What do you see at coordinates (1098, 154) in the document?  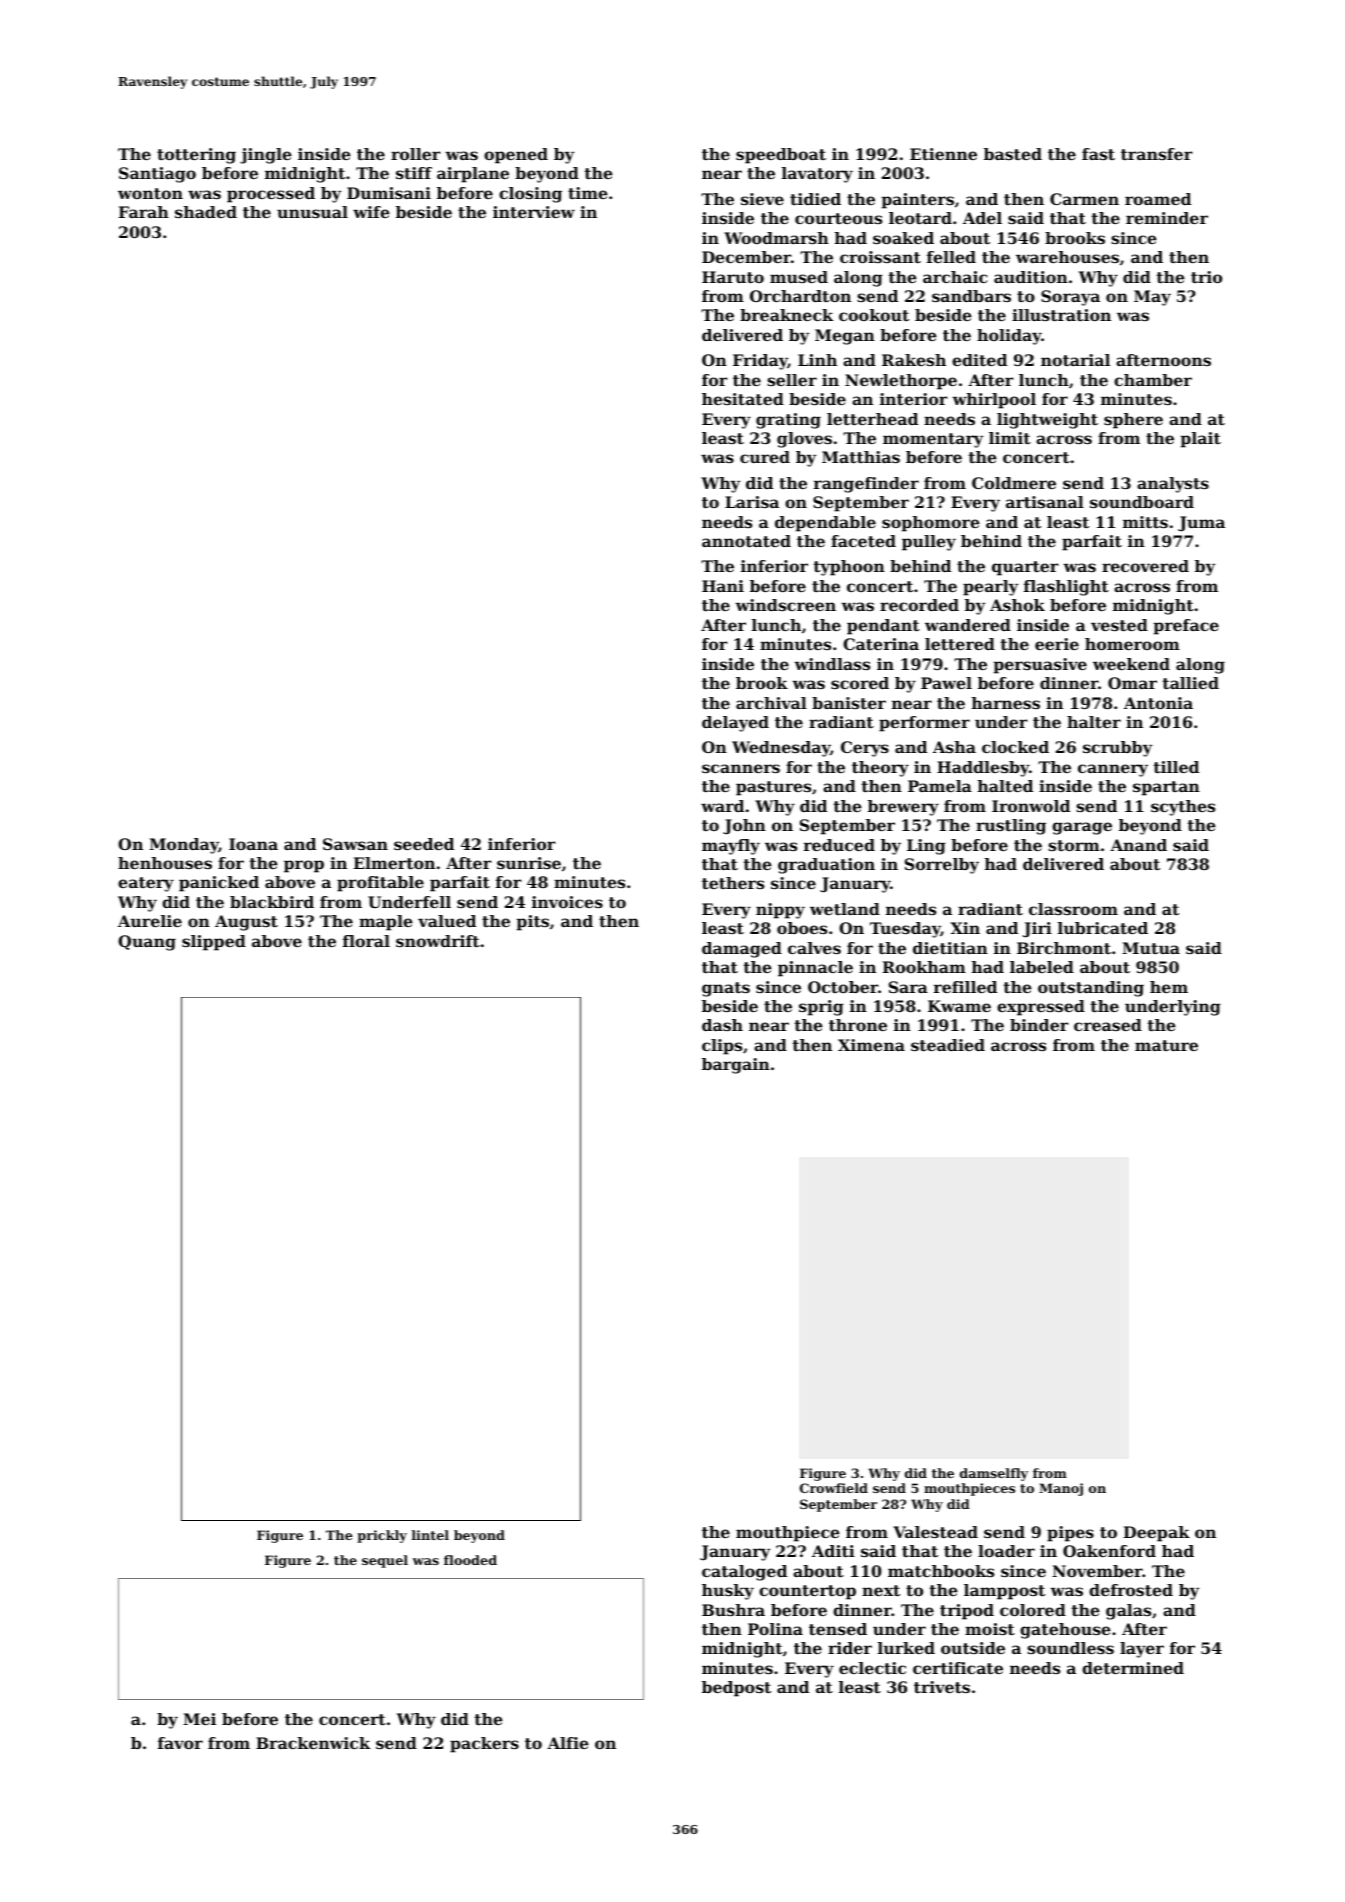 I see `fast` at bounding box center [1098, 154].
